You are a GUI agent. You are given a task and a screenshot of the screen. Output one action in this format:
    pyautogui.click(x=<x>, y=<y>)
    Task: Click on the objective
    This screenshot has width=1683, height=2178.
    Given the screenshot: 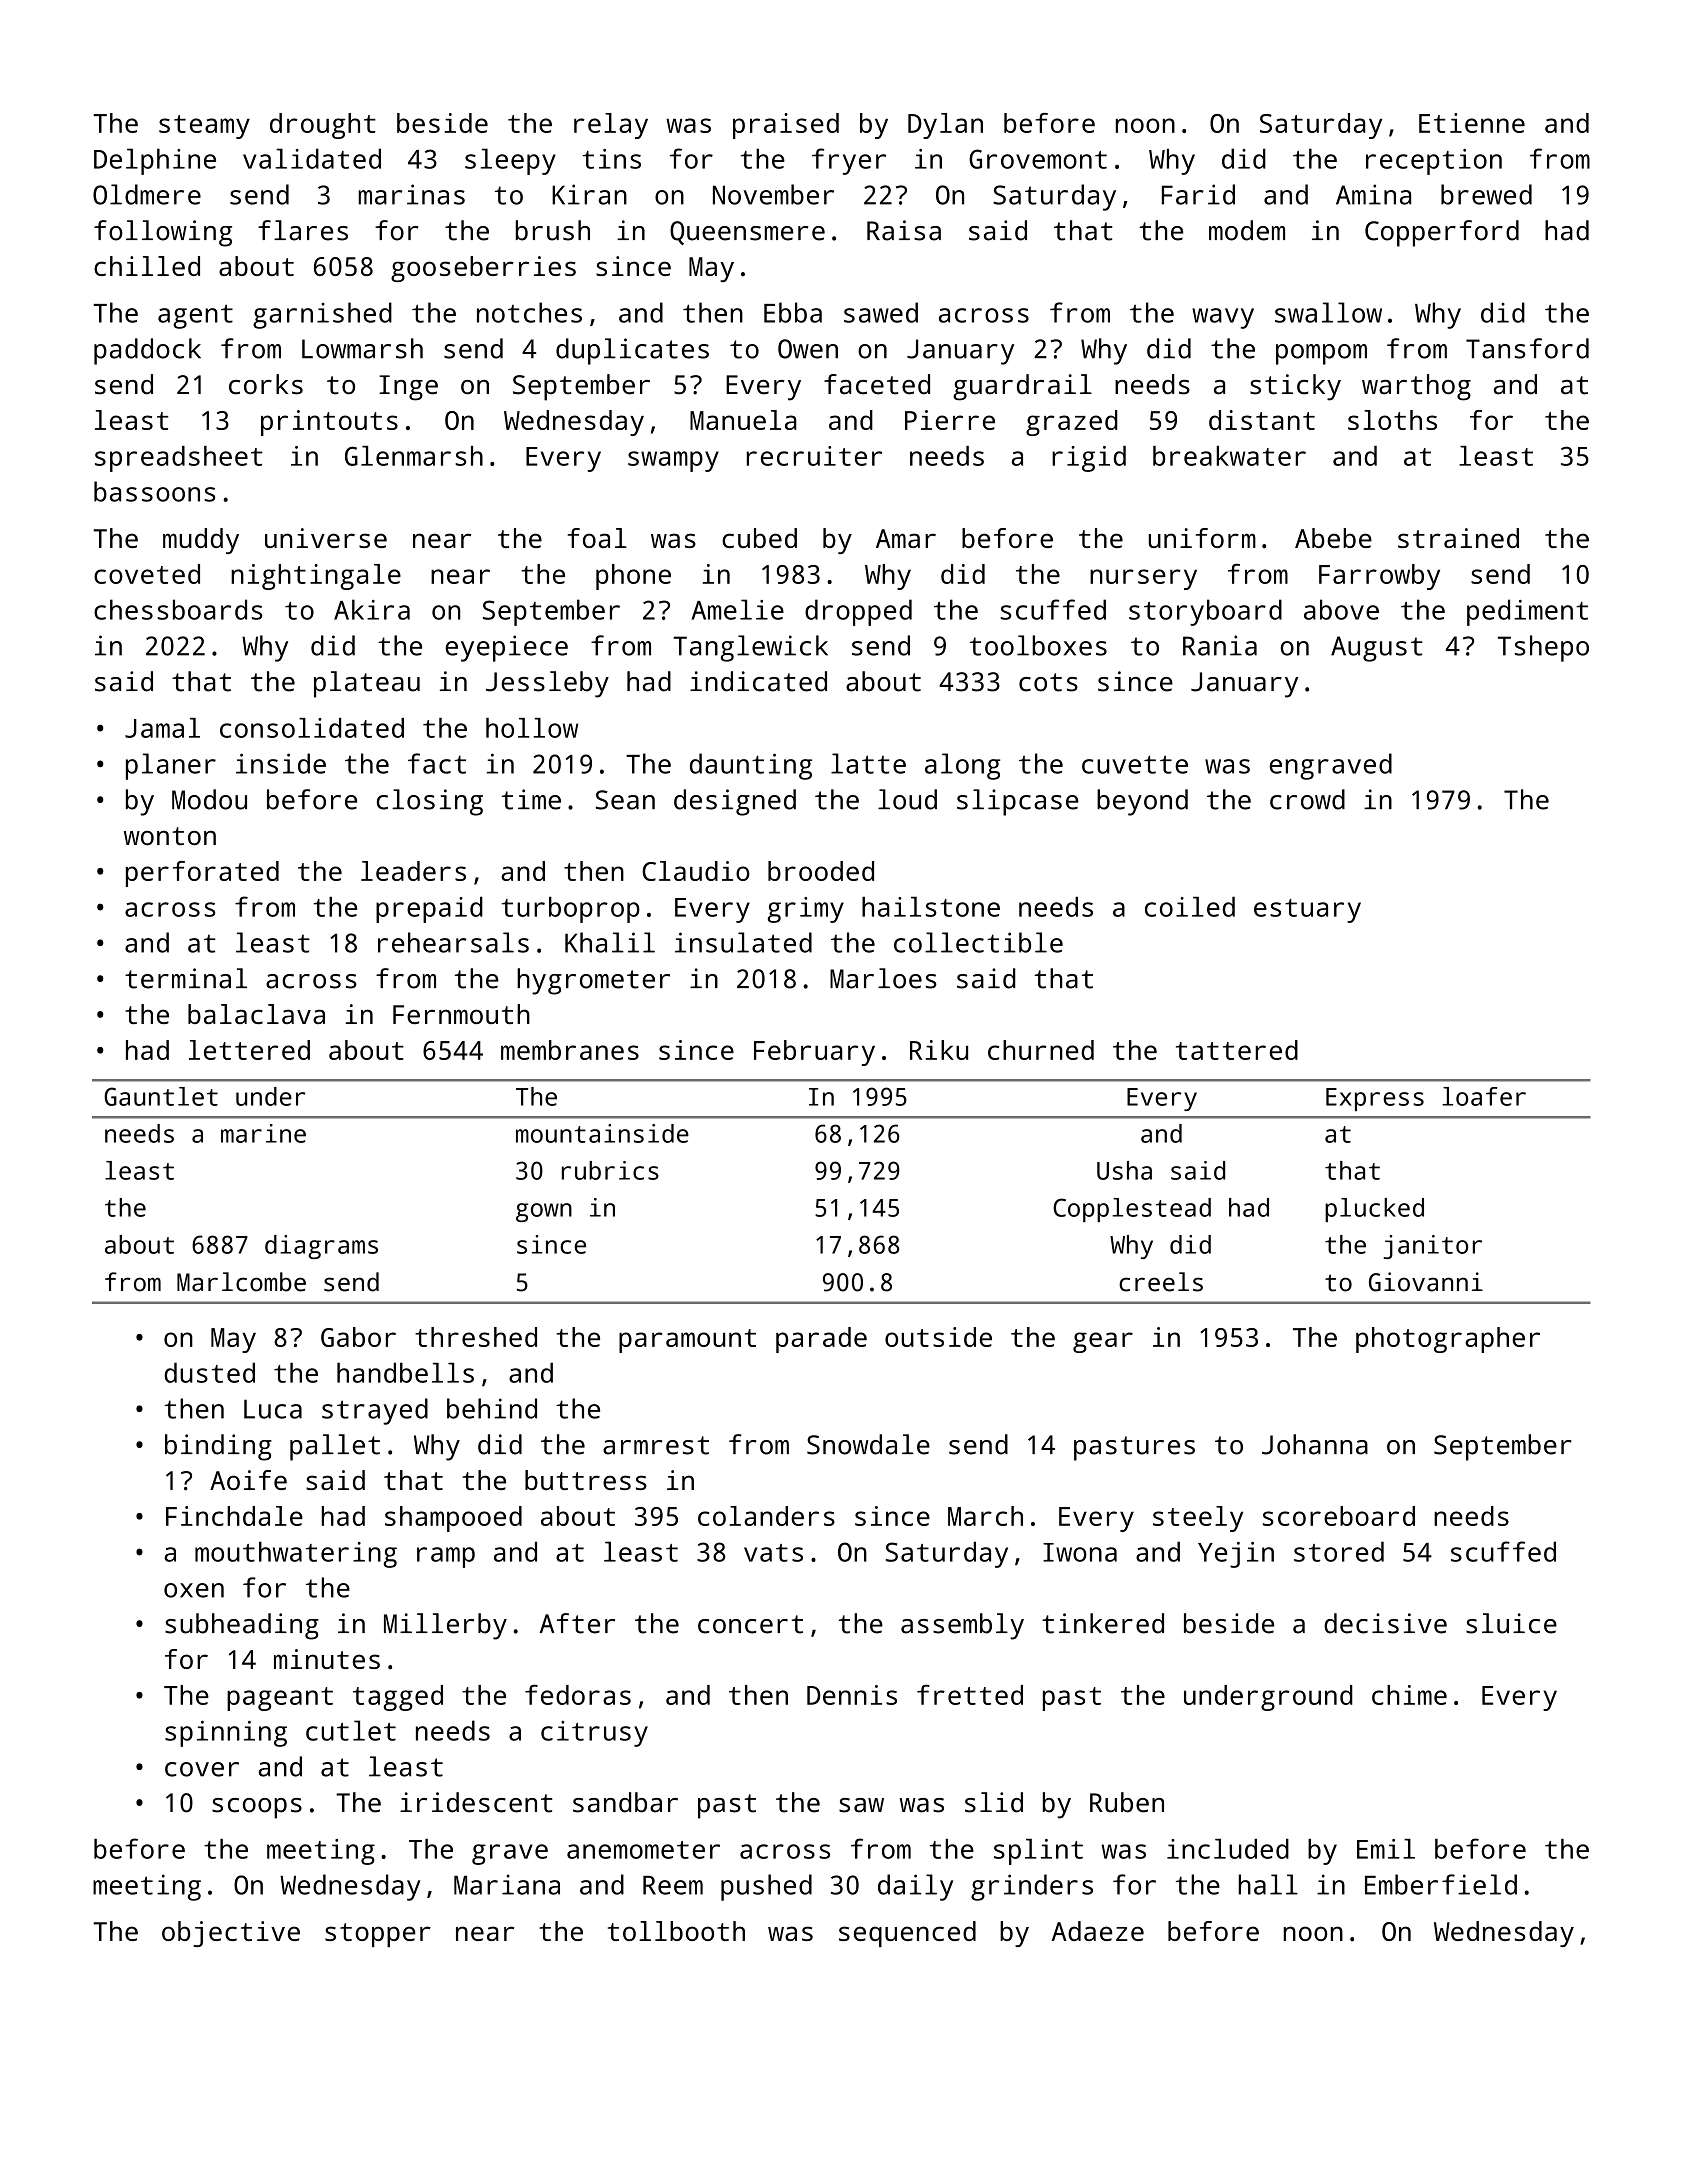 What is the action you would take?
    pyautogui.click(x=231, y=1934)
